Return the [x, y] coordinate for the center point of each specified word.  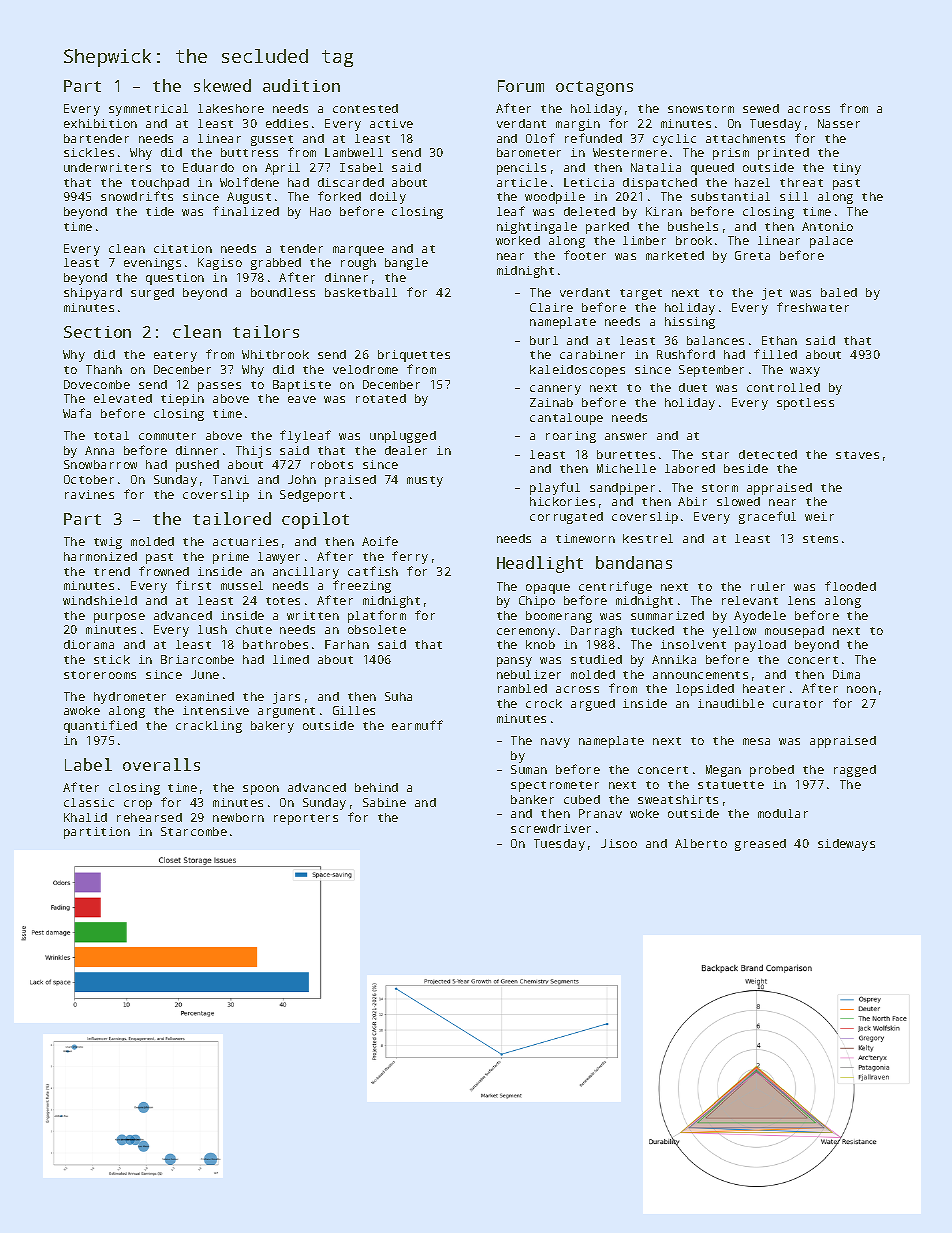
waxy [805, 372]
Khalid [85, 817]
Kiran [664, 211]
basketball [361, 292]
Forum [521, 86]
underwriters [107, 167]
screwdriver [551, 828]
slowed [738, 501]
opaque [548, 589]
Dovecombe [97, 384]
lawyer [279, 558]
